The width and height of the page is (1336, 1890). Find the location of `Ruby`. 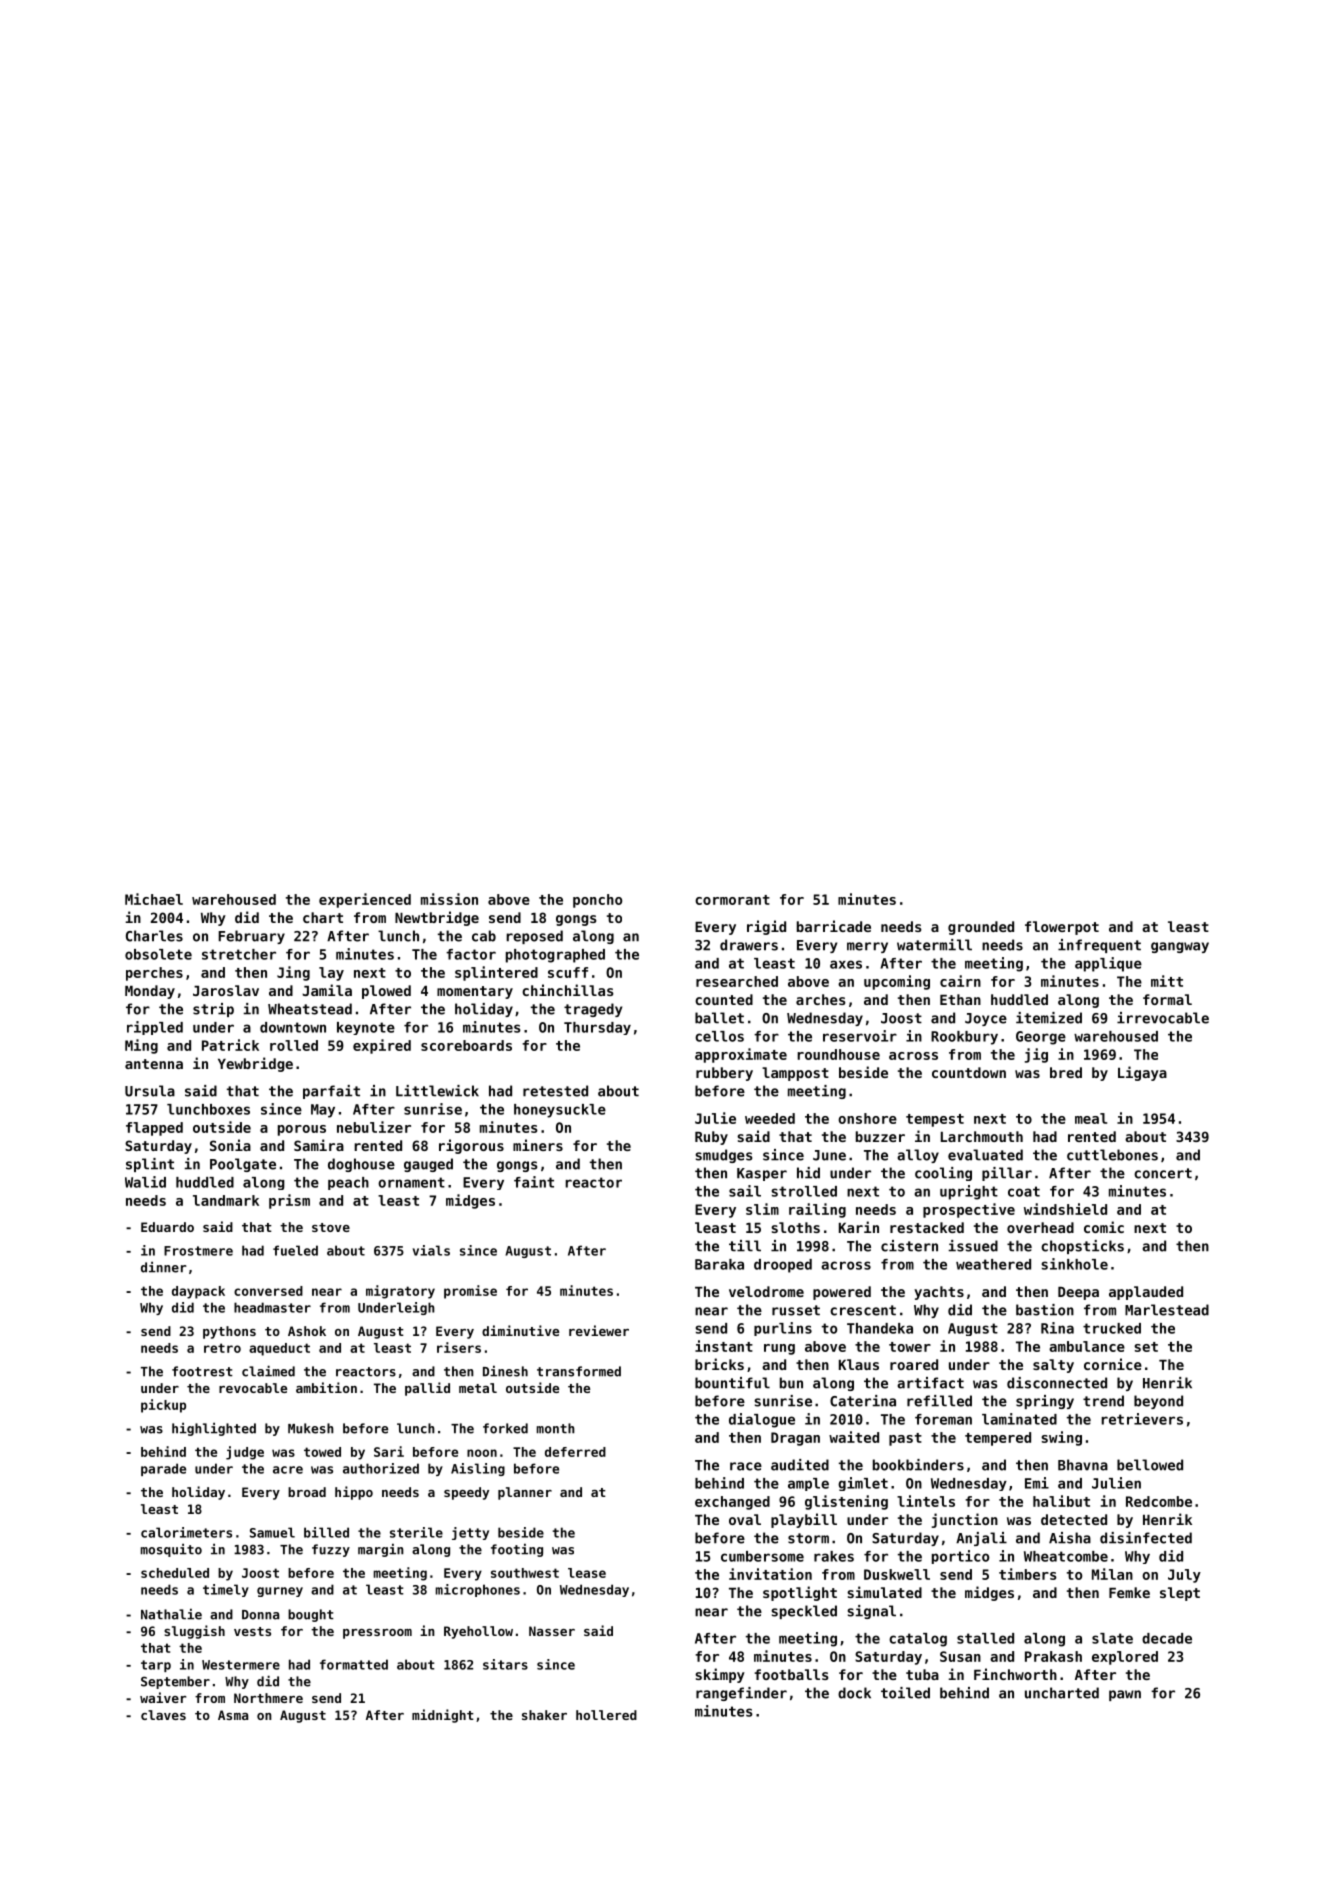

Ruby is located at coordinates (711, 1138).
